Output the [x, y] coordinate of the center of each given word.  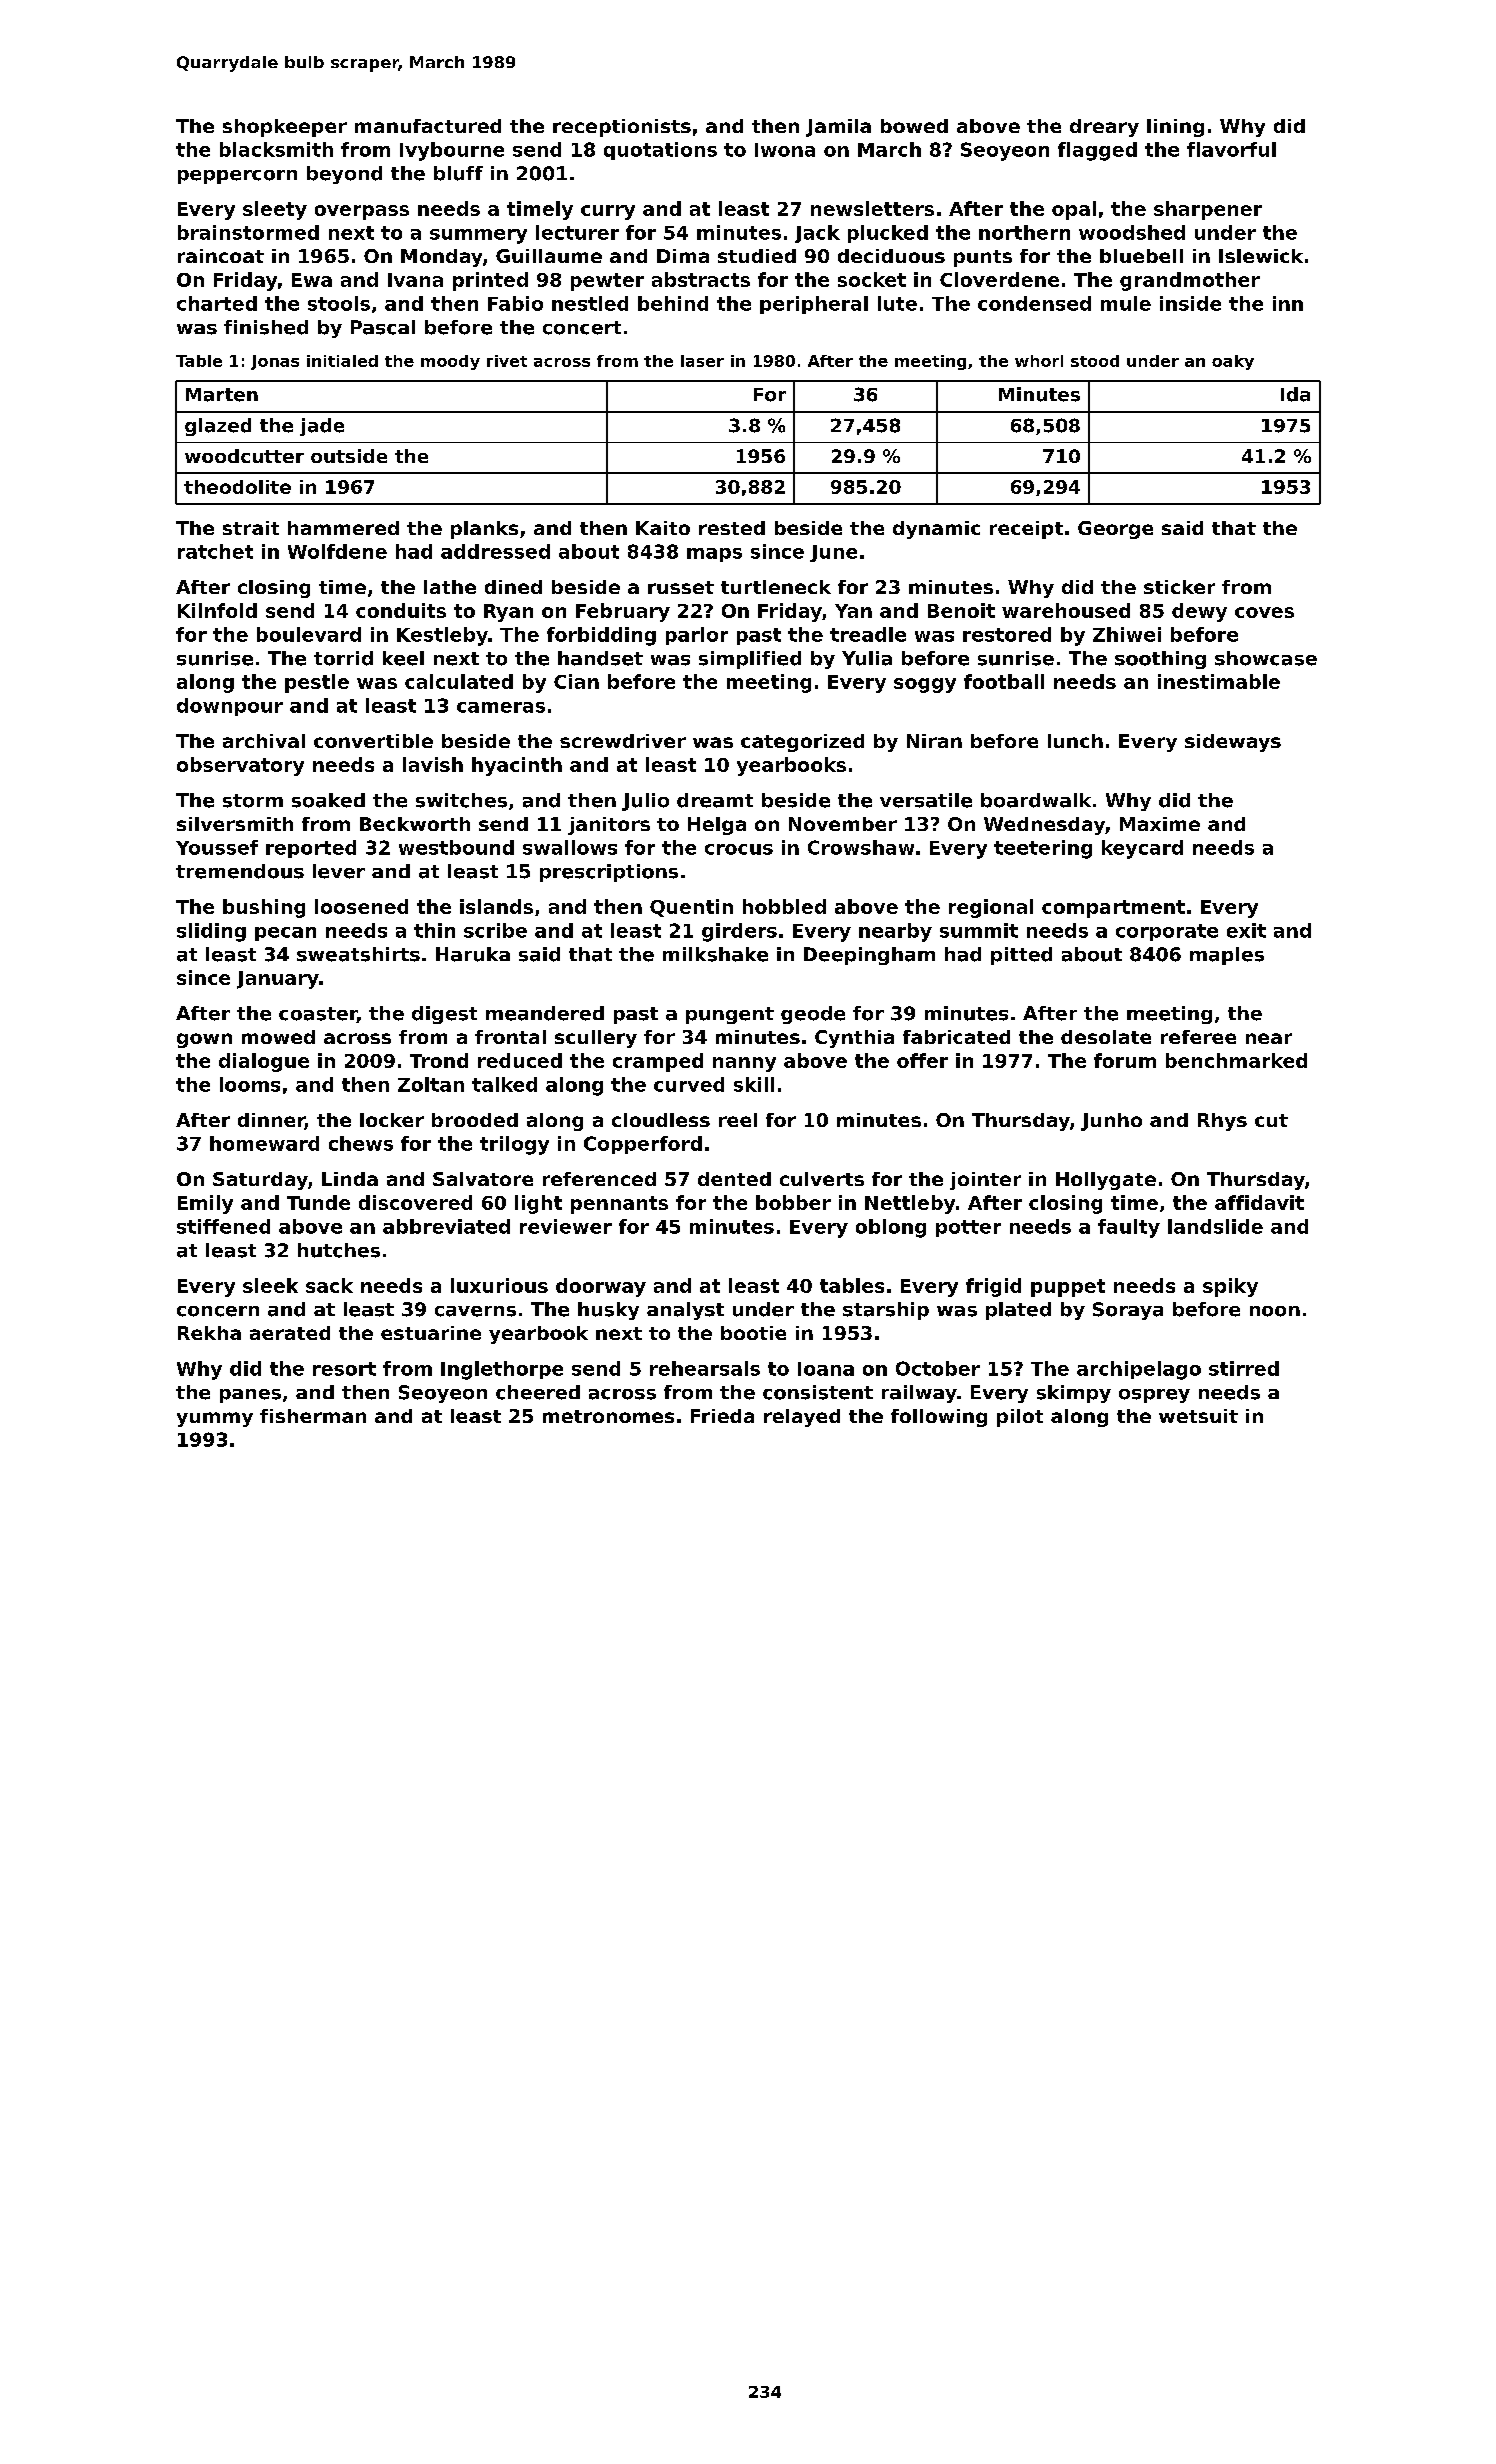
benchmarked [1236, 1060]
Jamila [838, 128]
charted [217, 303]
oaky [1233, 362]
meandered [545, 1013]
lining [1175, 128]
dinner [271, 1121]
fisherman [313, 1416]
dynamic [936, 530]
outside [349, 456]
